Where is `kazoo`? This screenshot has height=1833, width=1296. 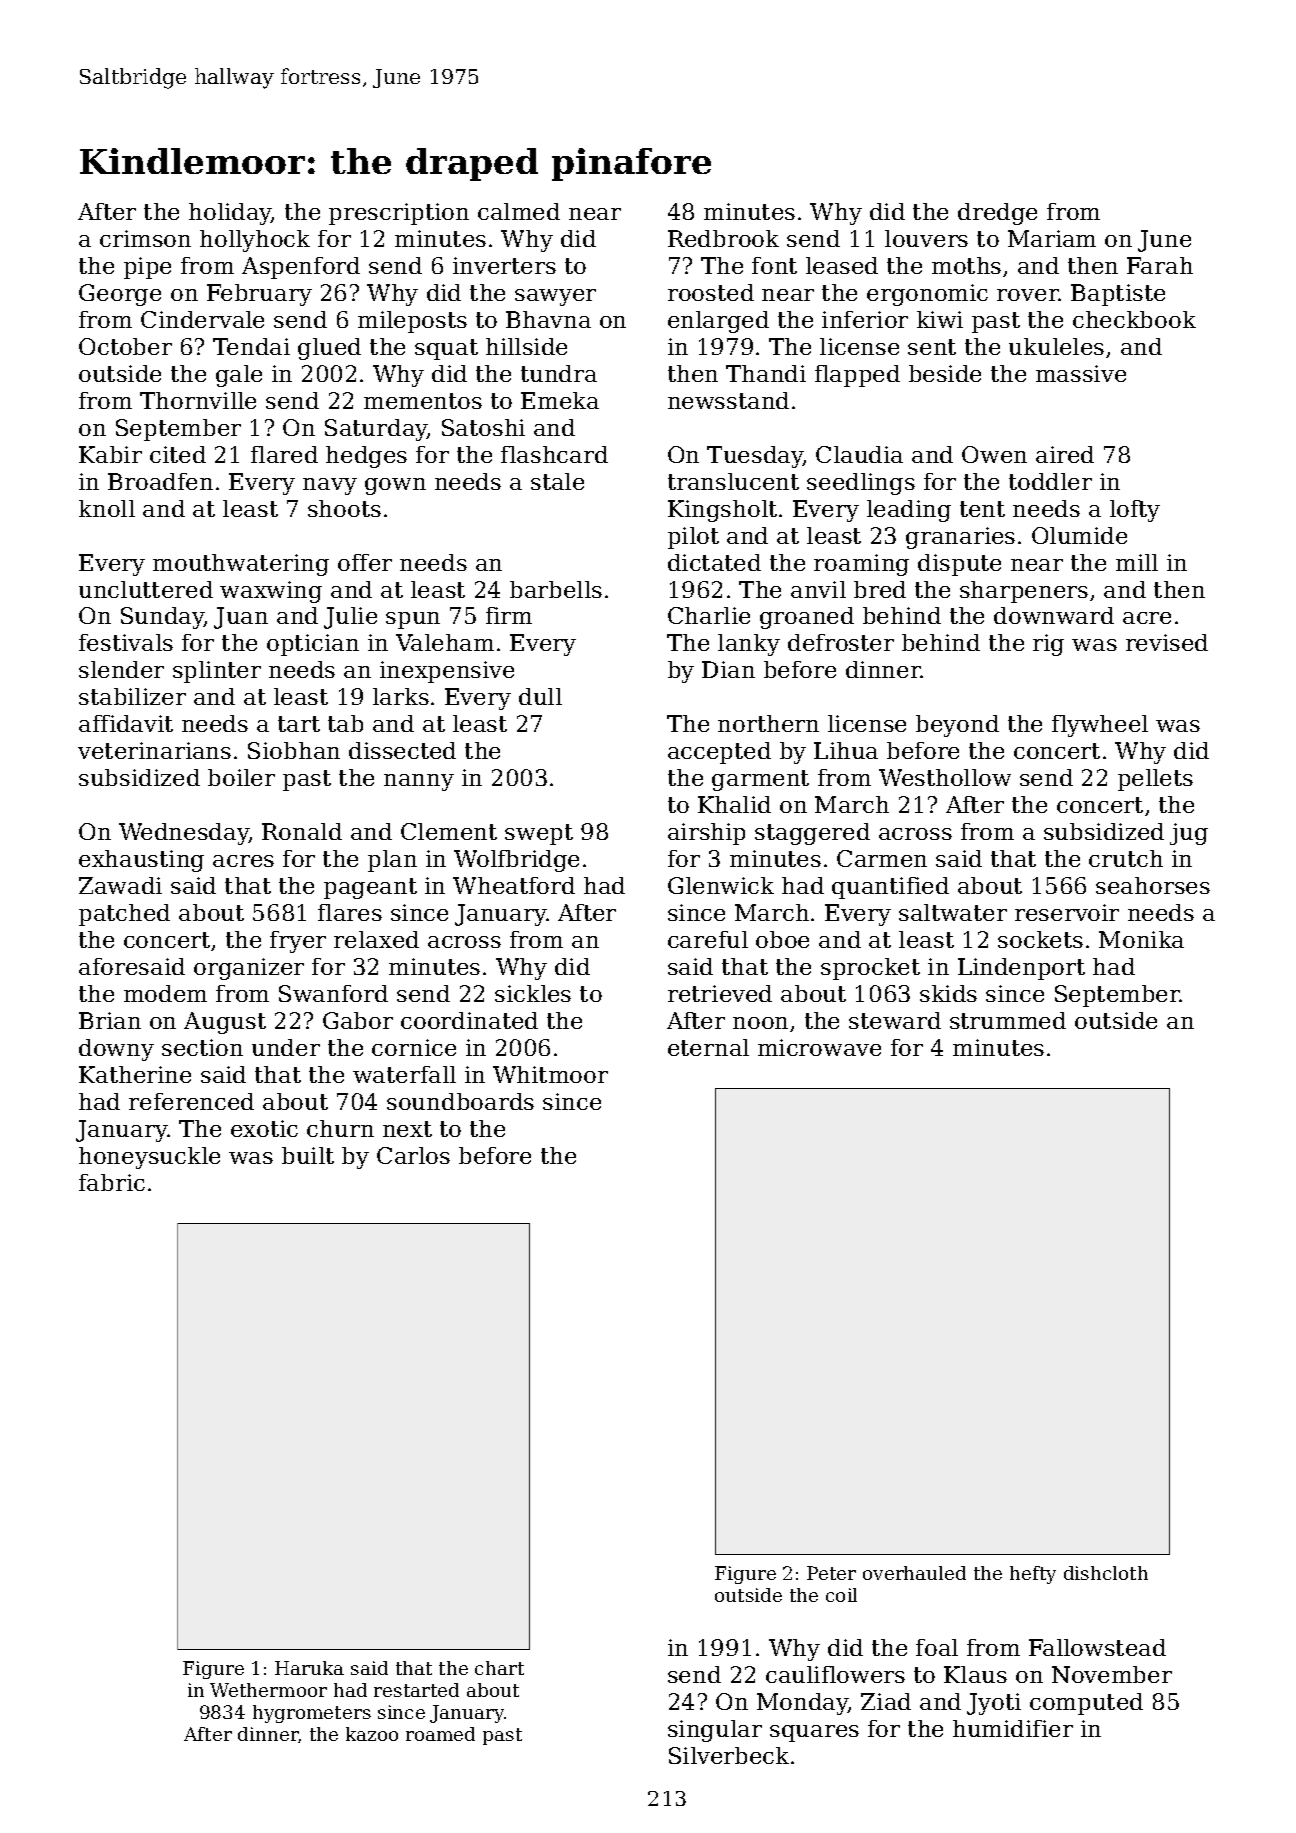 kazoo is located at coordinates (372, 1734).
